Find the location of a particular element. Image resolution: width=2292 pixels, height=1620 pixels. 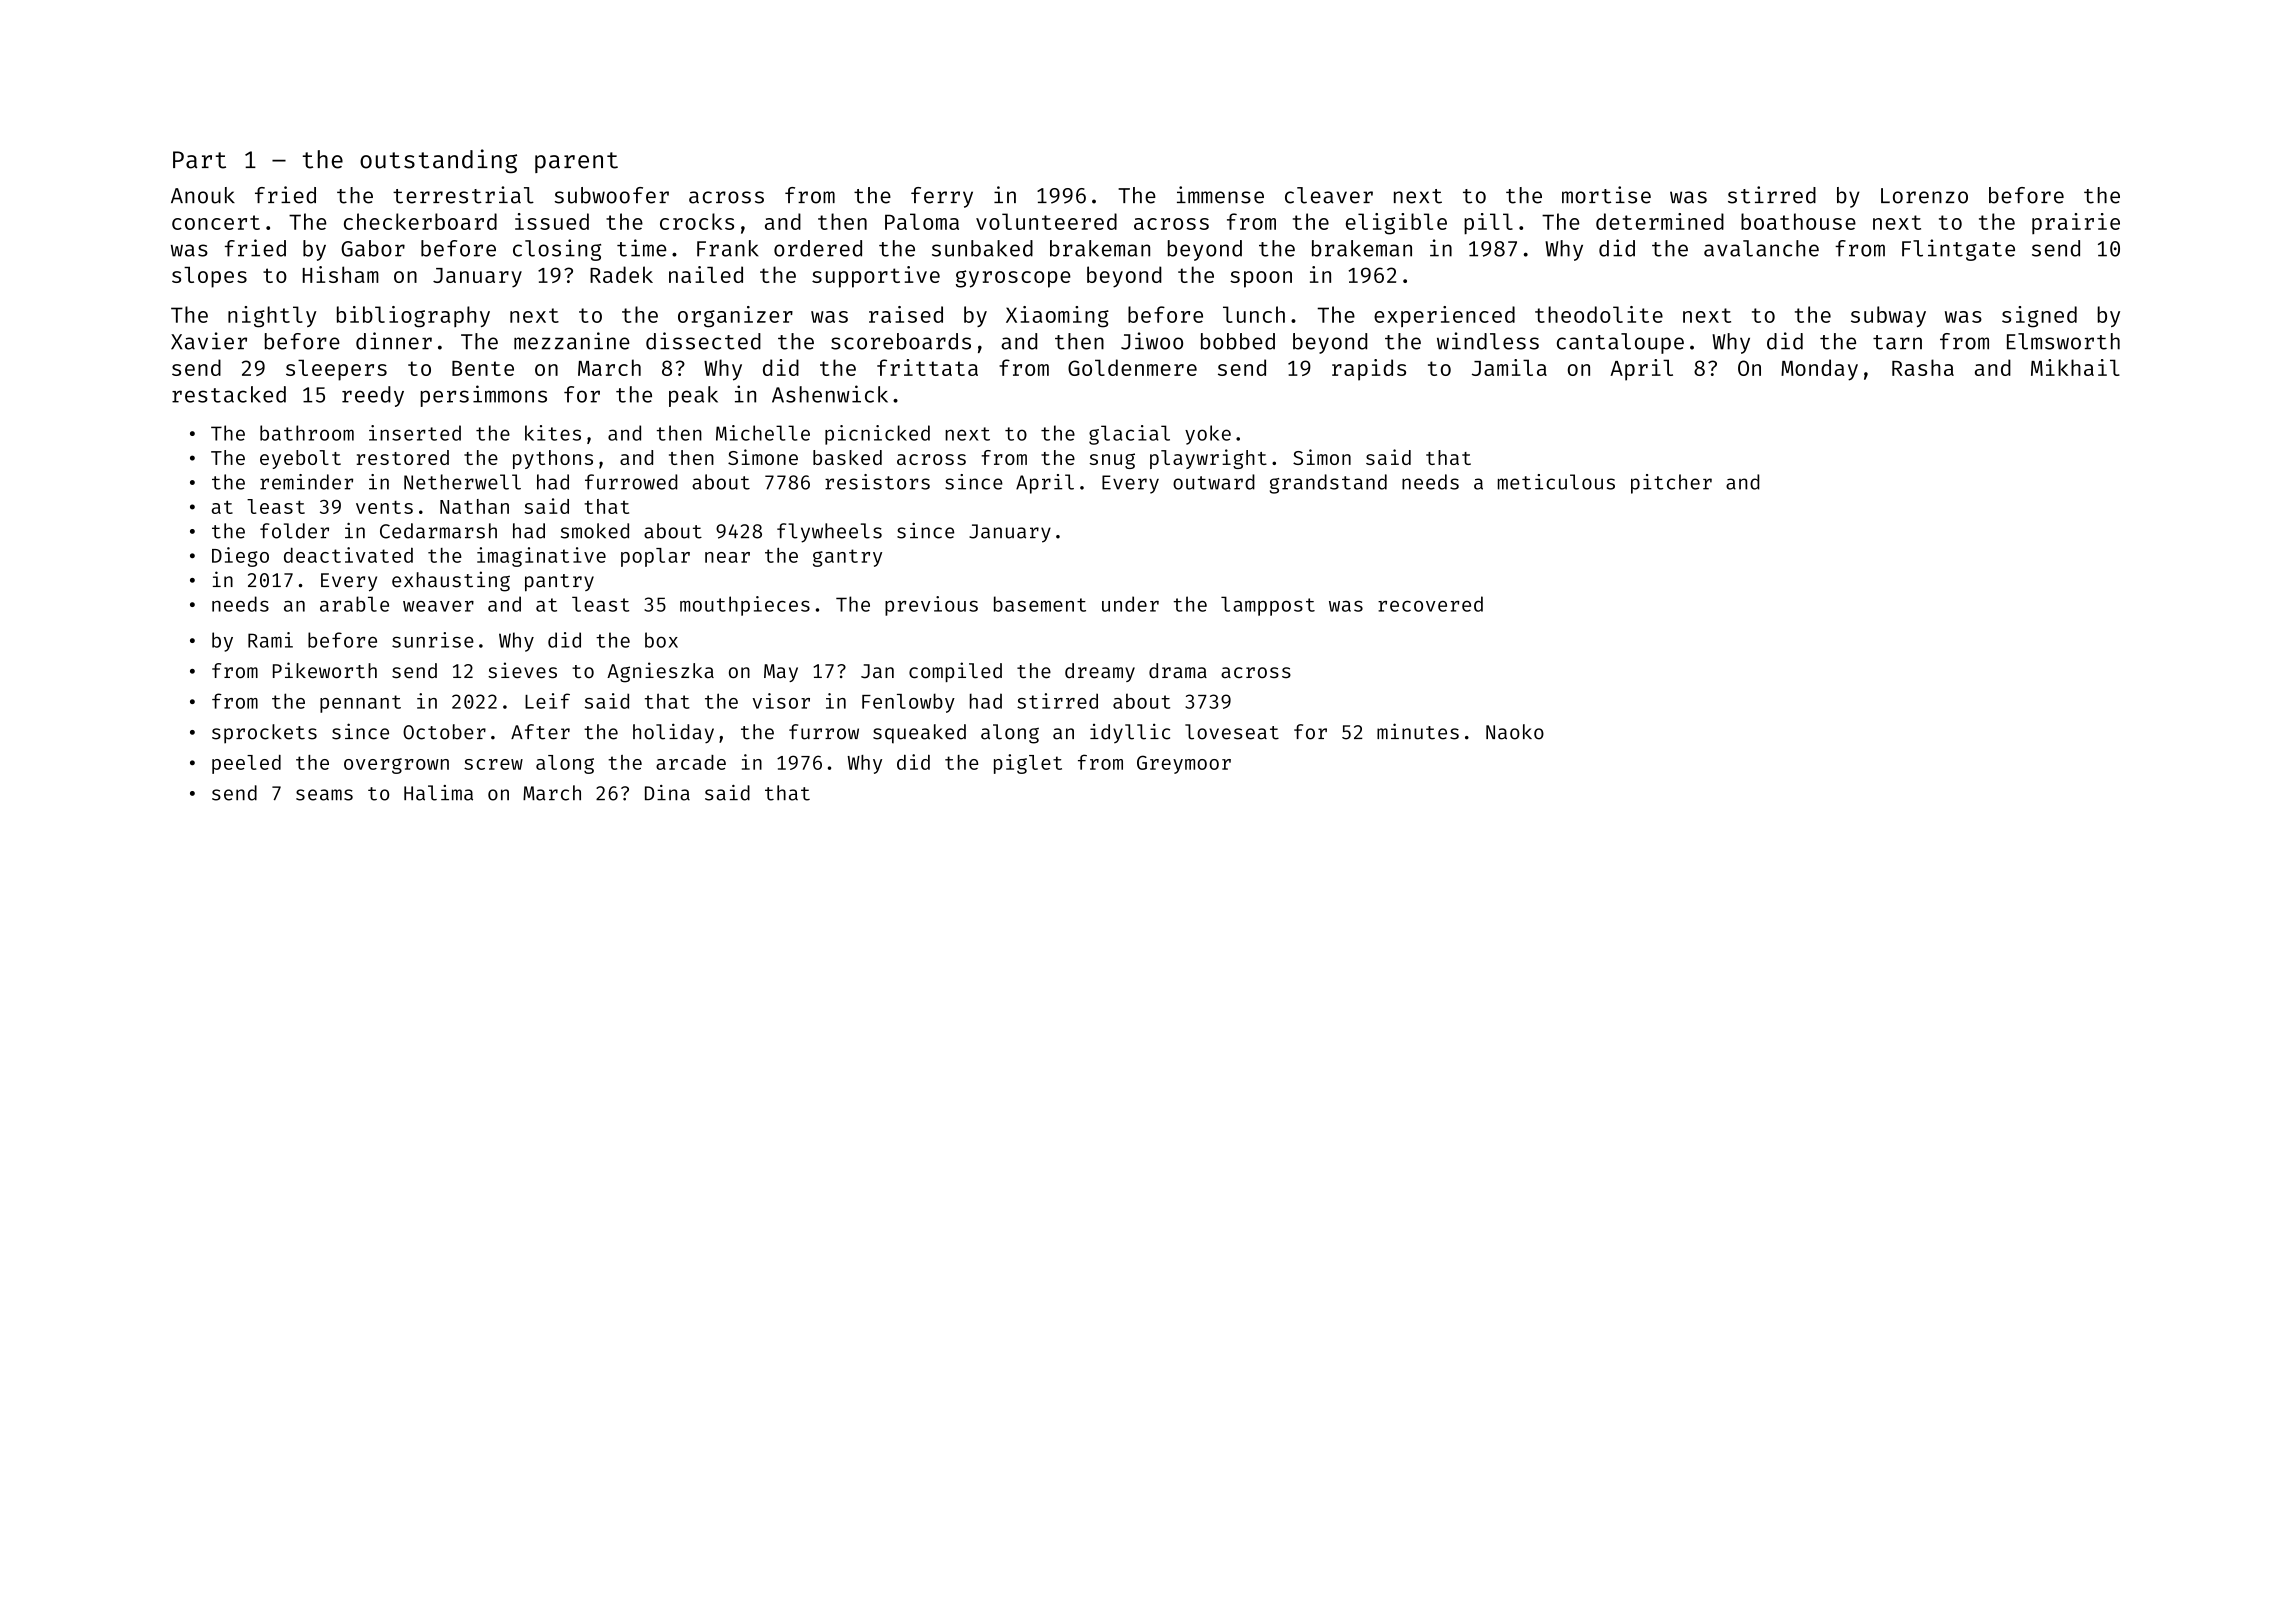

persimmons is located at coordinates (484, 396).
